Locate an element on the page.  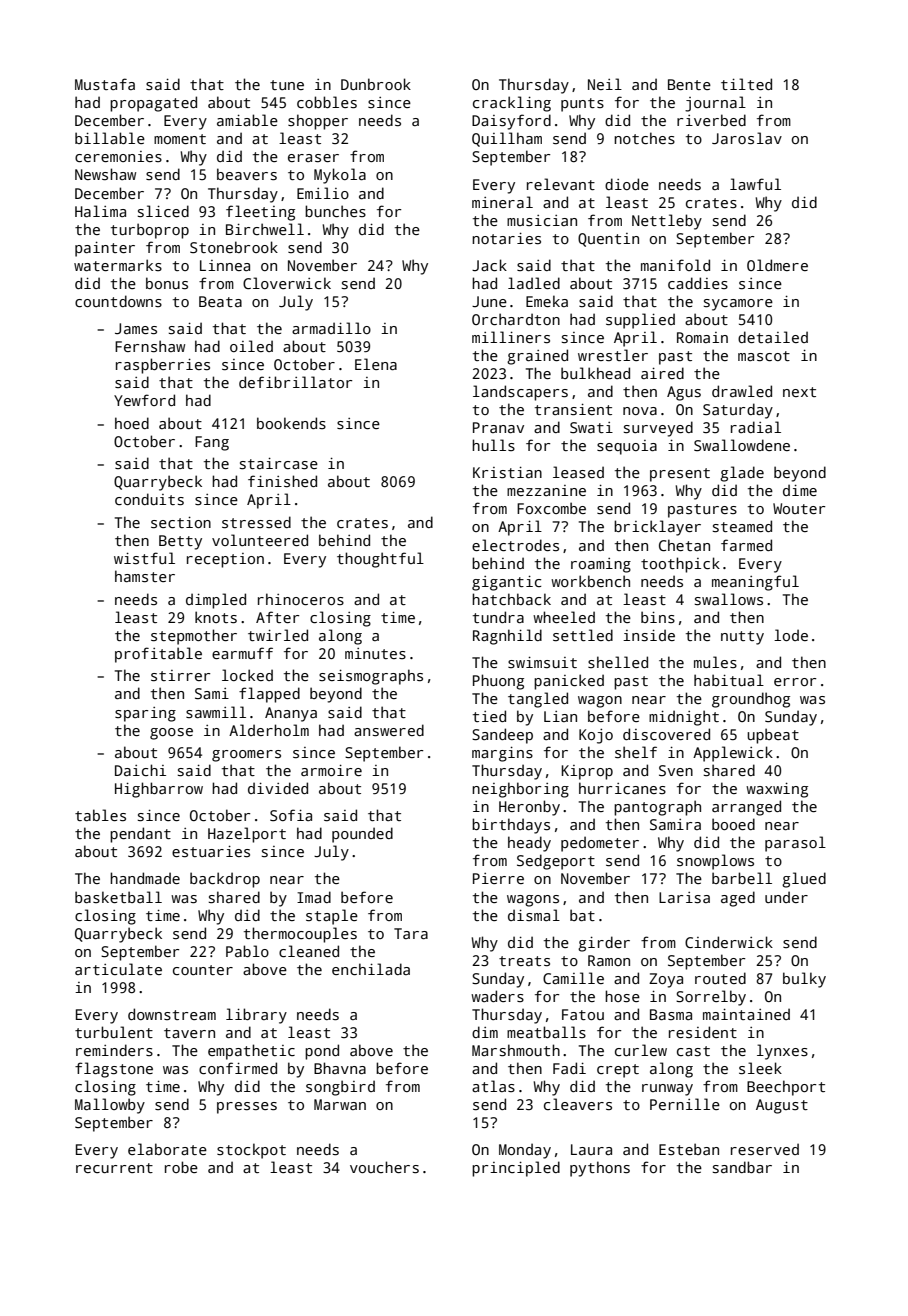
recurrent is located at coordinates (114, 1168).
